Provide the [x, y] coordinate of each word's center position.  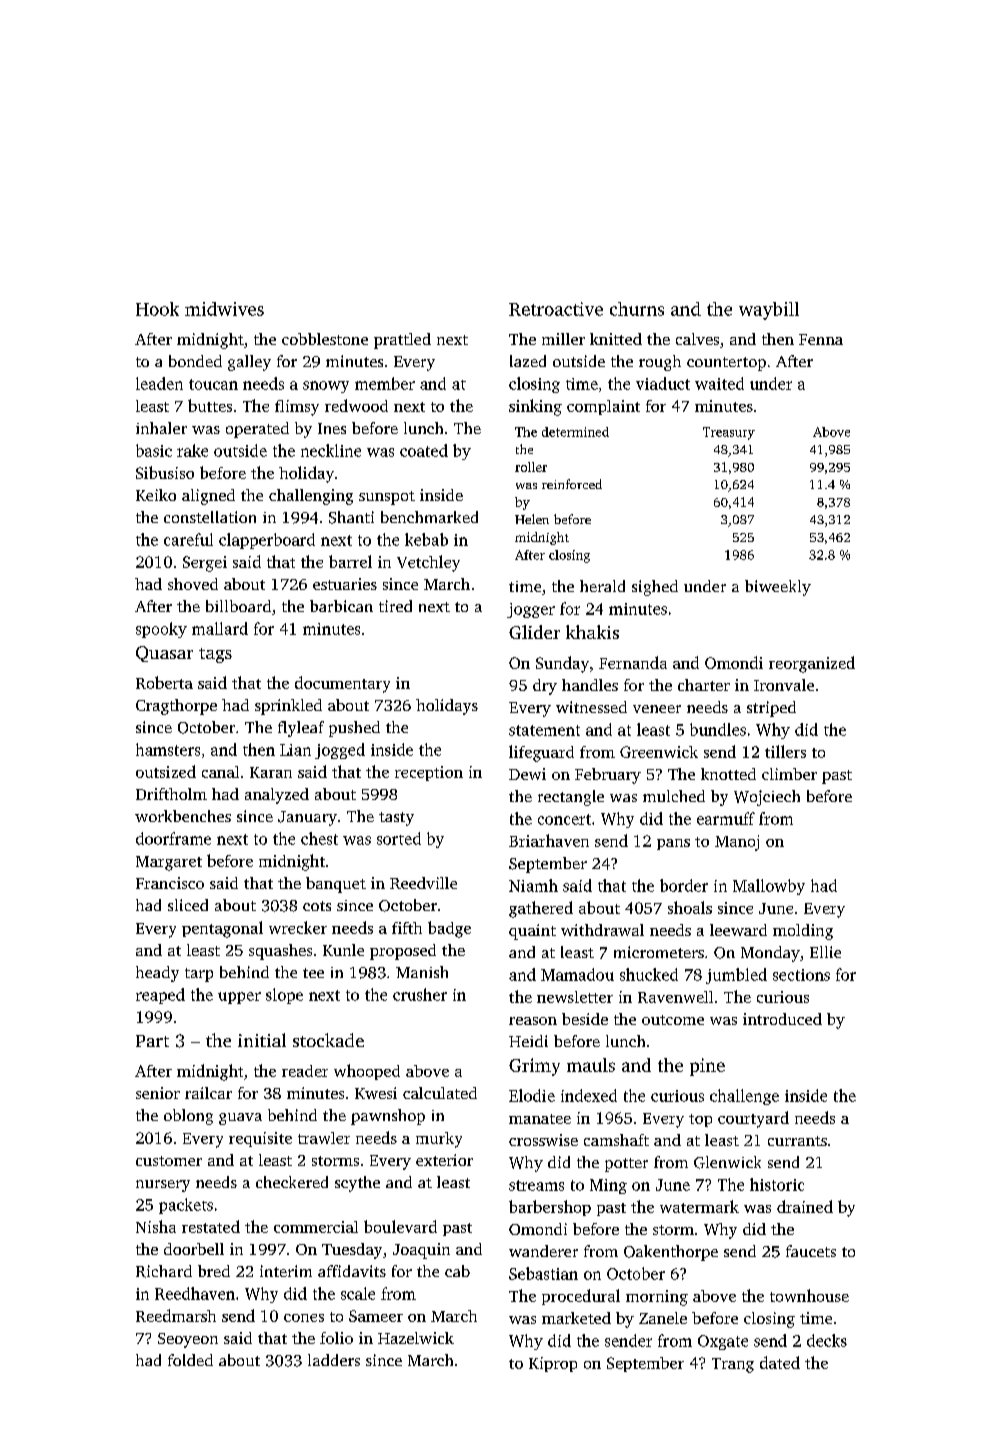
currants [797, 1141]
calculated [440, 1093]
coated [424, 450]
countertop [726, 364]
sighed [655, 588]
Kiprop [553, 1364]
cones [304, 1318]
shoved [193, 584]
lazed [528, 361]
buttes [210, 405]
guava [240, 1119]
